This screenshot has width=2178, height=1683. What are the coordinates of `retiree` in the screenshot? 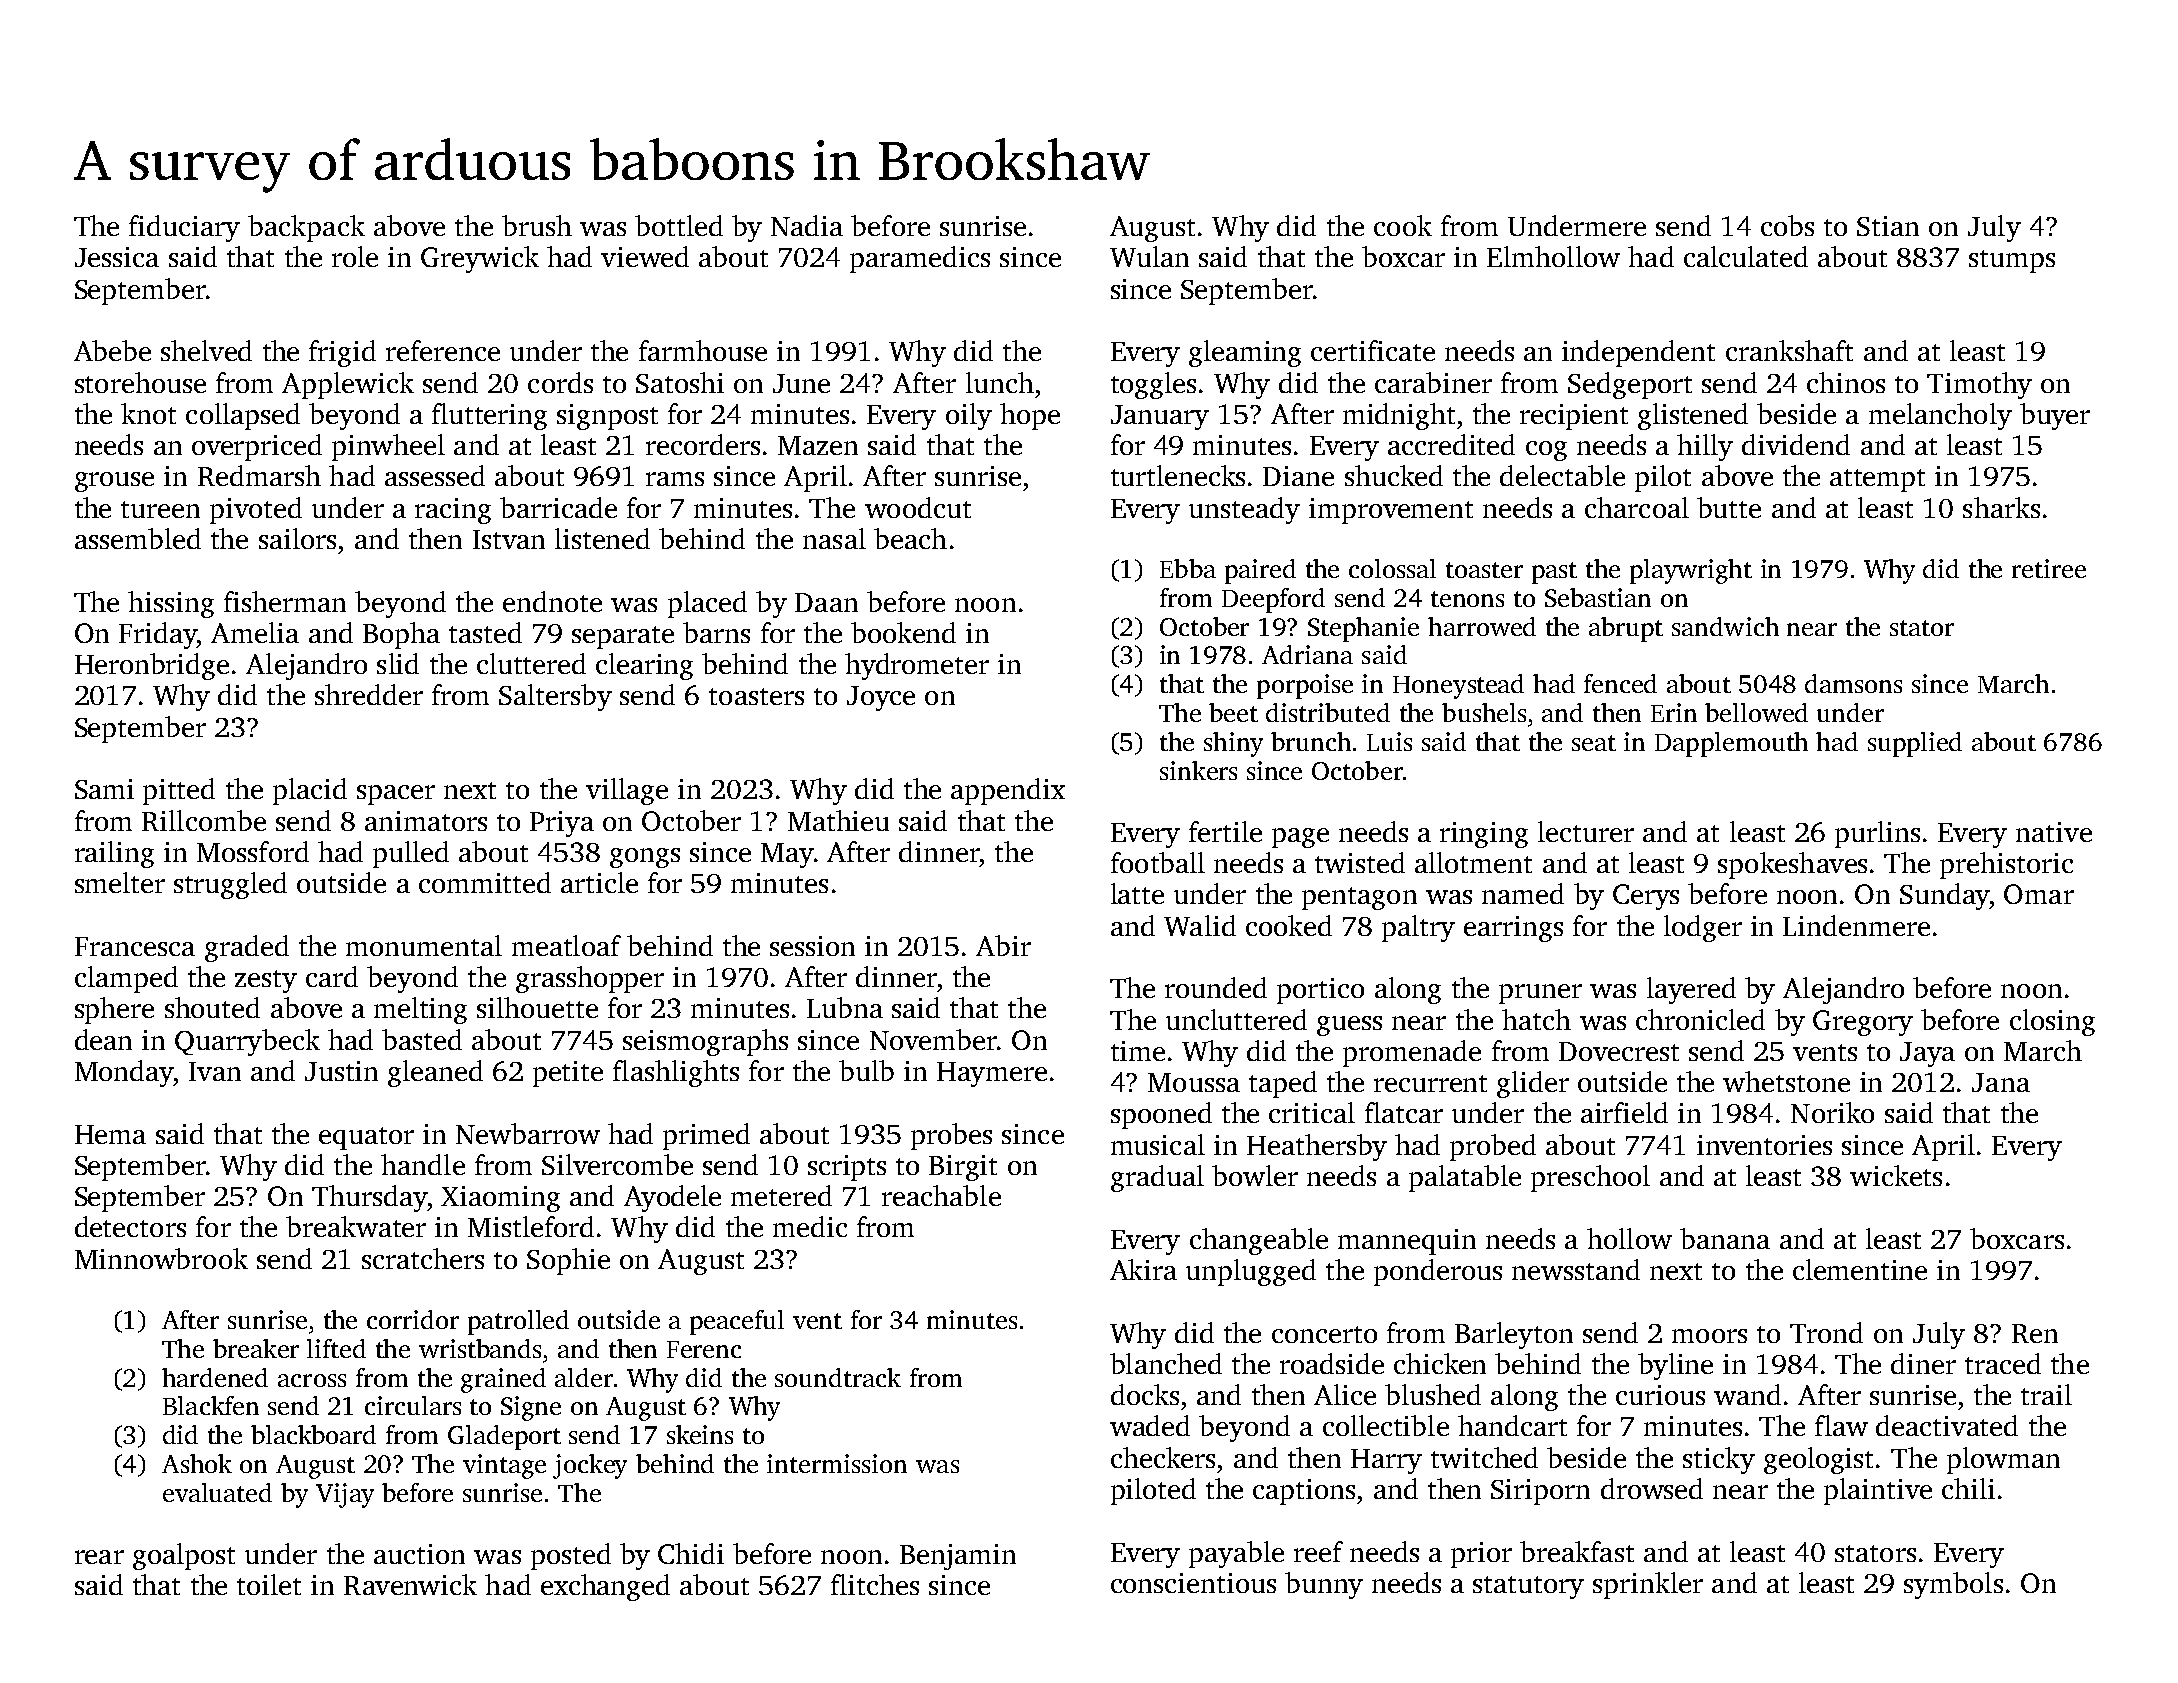 It's located at (2049, 568).
